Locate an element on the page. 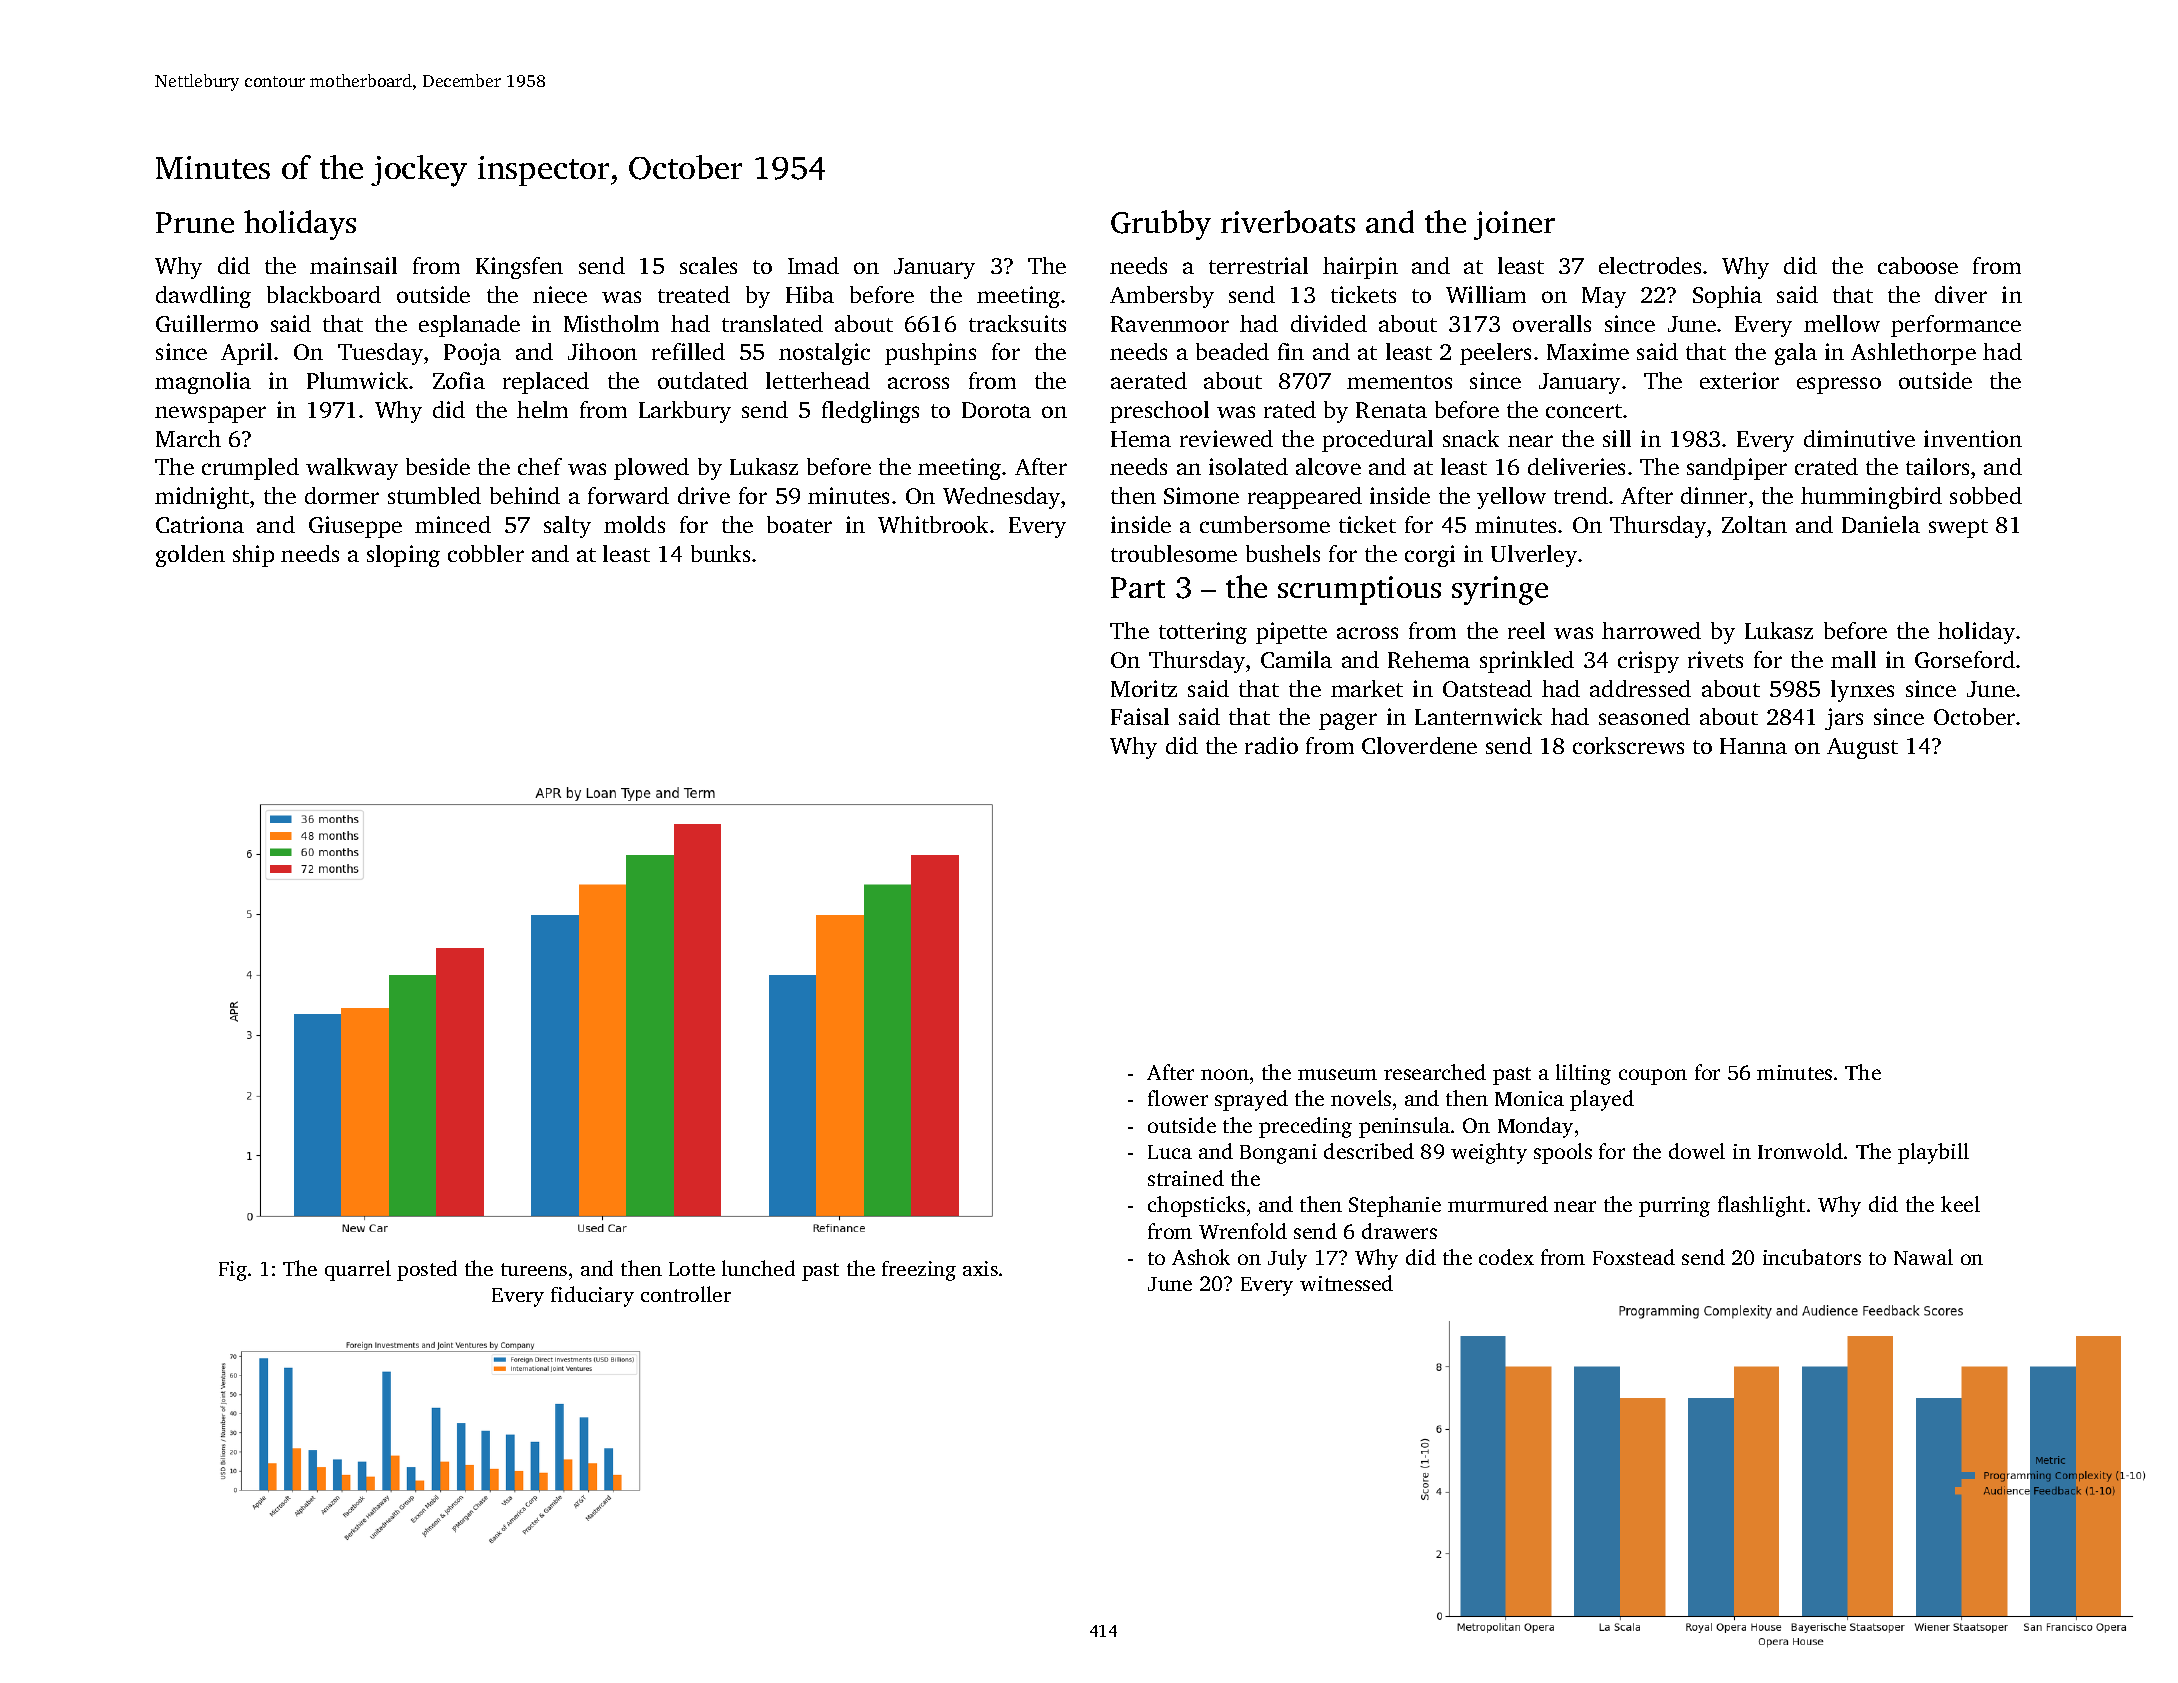 The image size is (2178, 1683). quarrel is located at coordinates (358, 1270).
